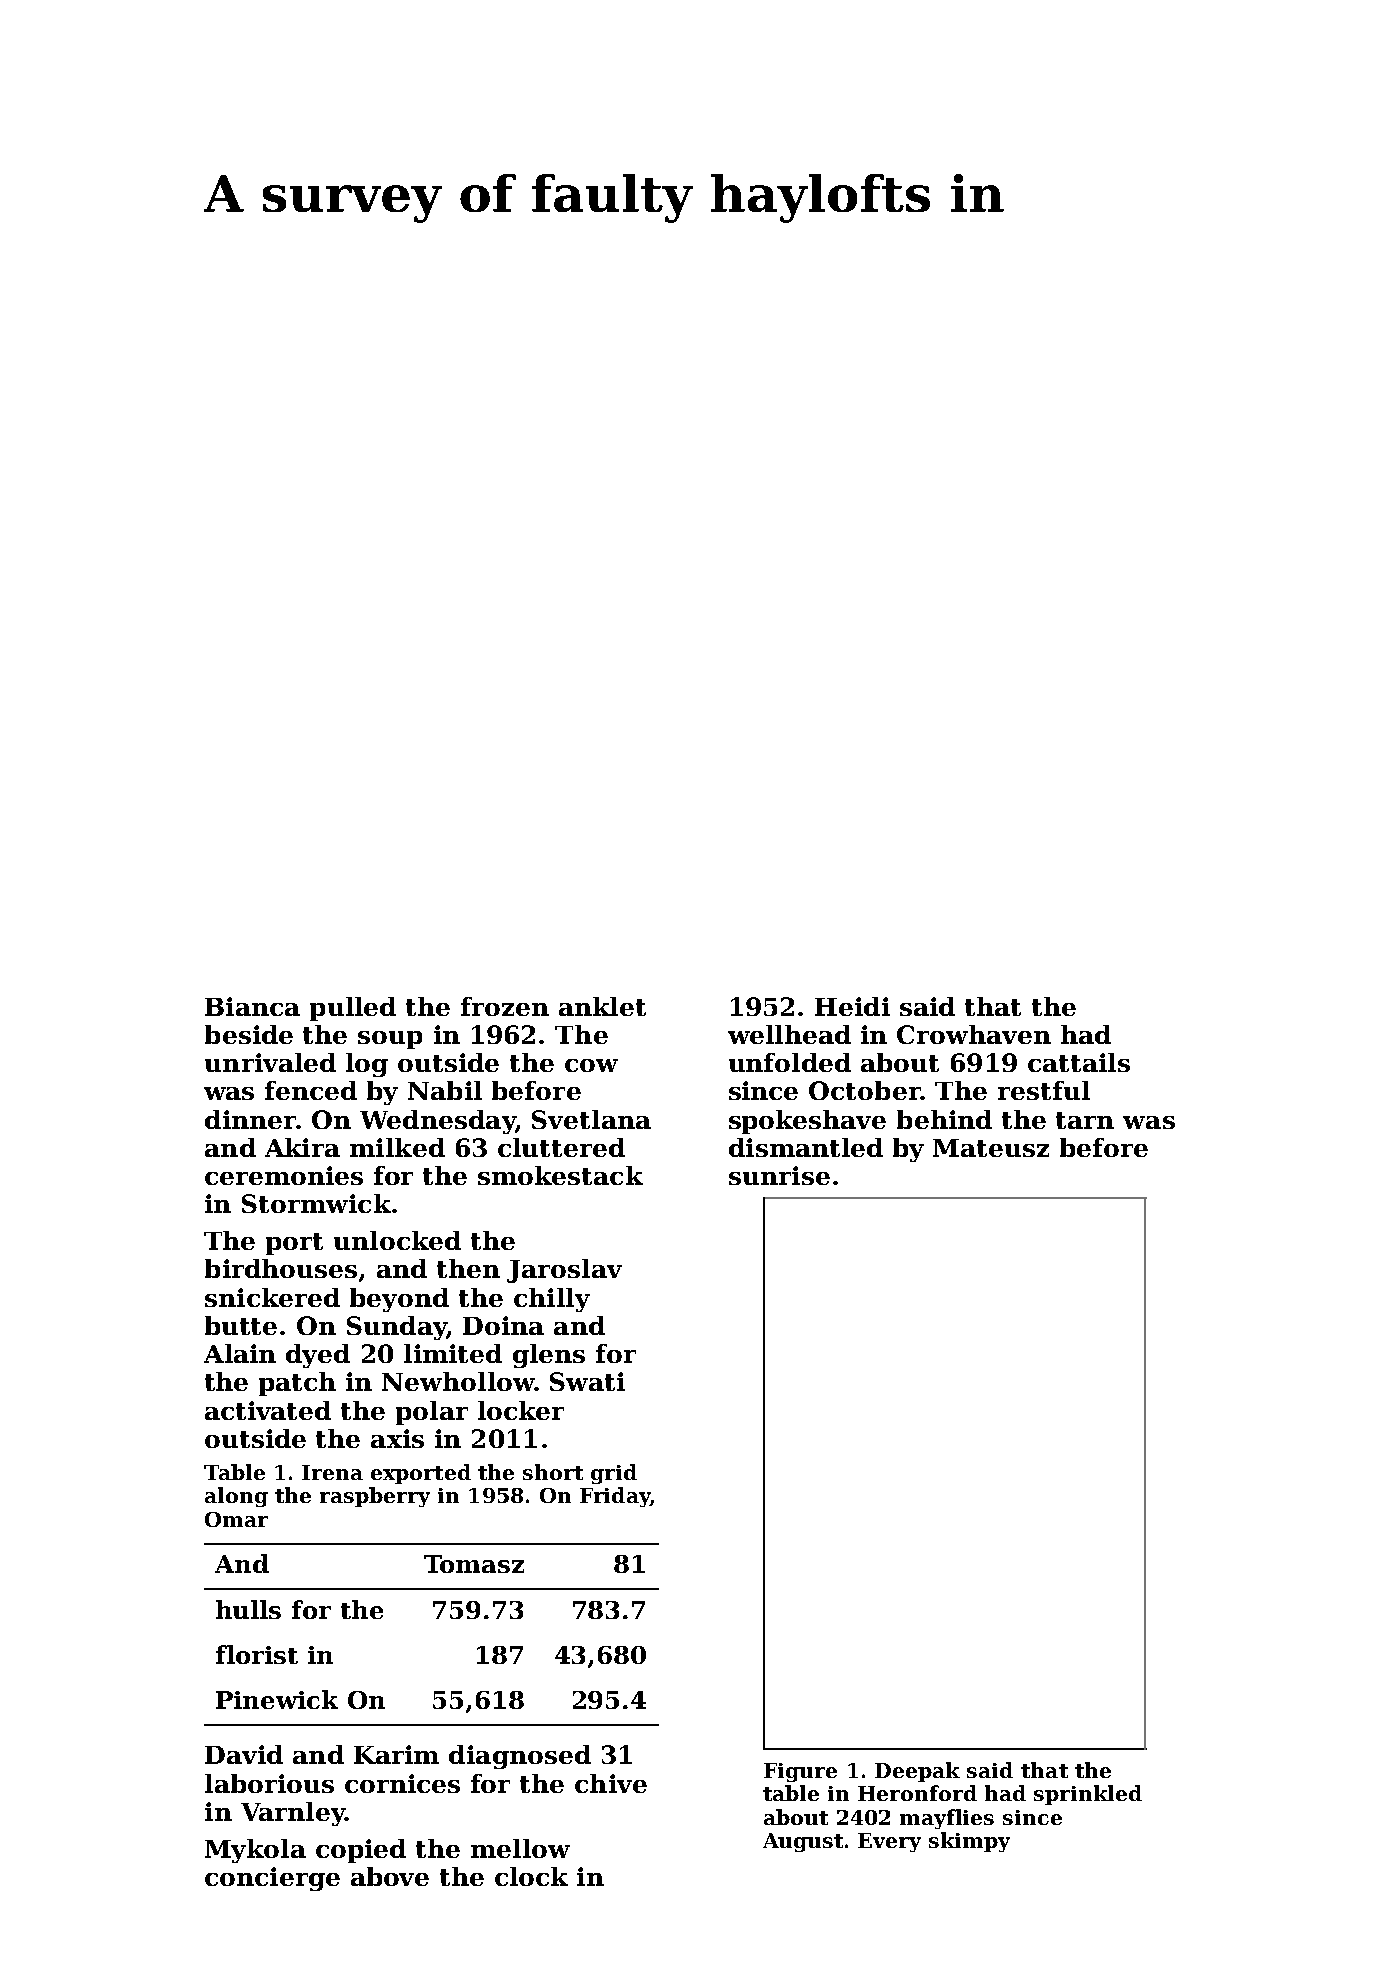  What do you see at coordinates (615, 1497) in the page?
I see `Friday` at bounding box center [615, 1497].
